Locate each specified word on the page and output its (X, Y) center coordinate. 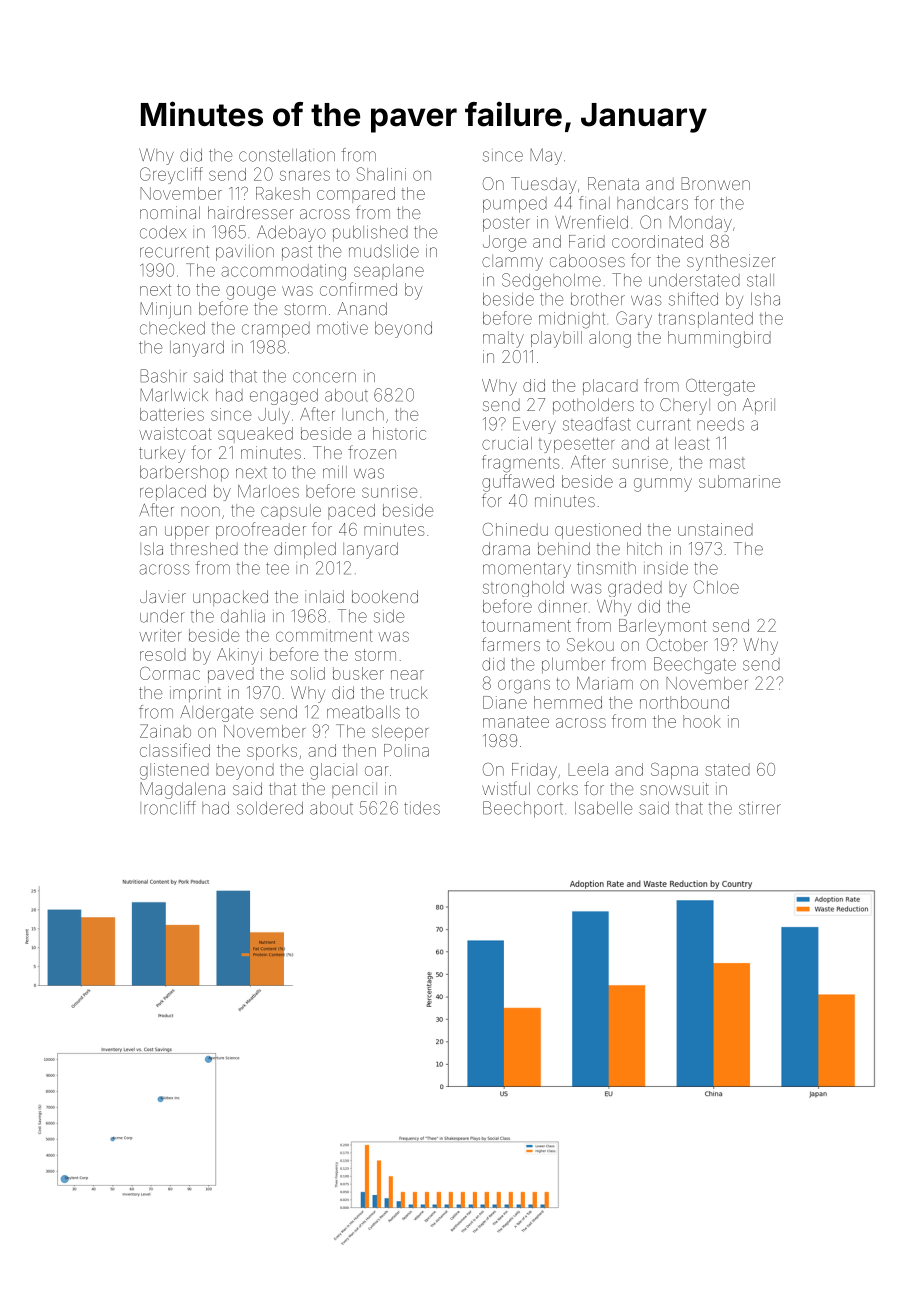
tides (422, 808)
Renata (613, 183)
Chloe (716, 587)
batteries (172, 414)
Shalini (381, 174)
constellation (287, 155)
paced (351, 512)
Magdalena (182, 790)
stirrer (760, 808)
